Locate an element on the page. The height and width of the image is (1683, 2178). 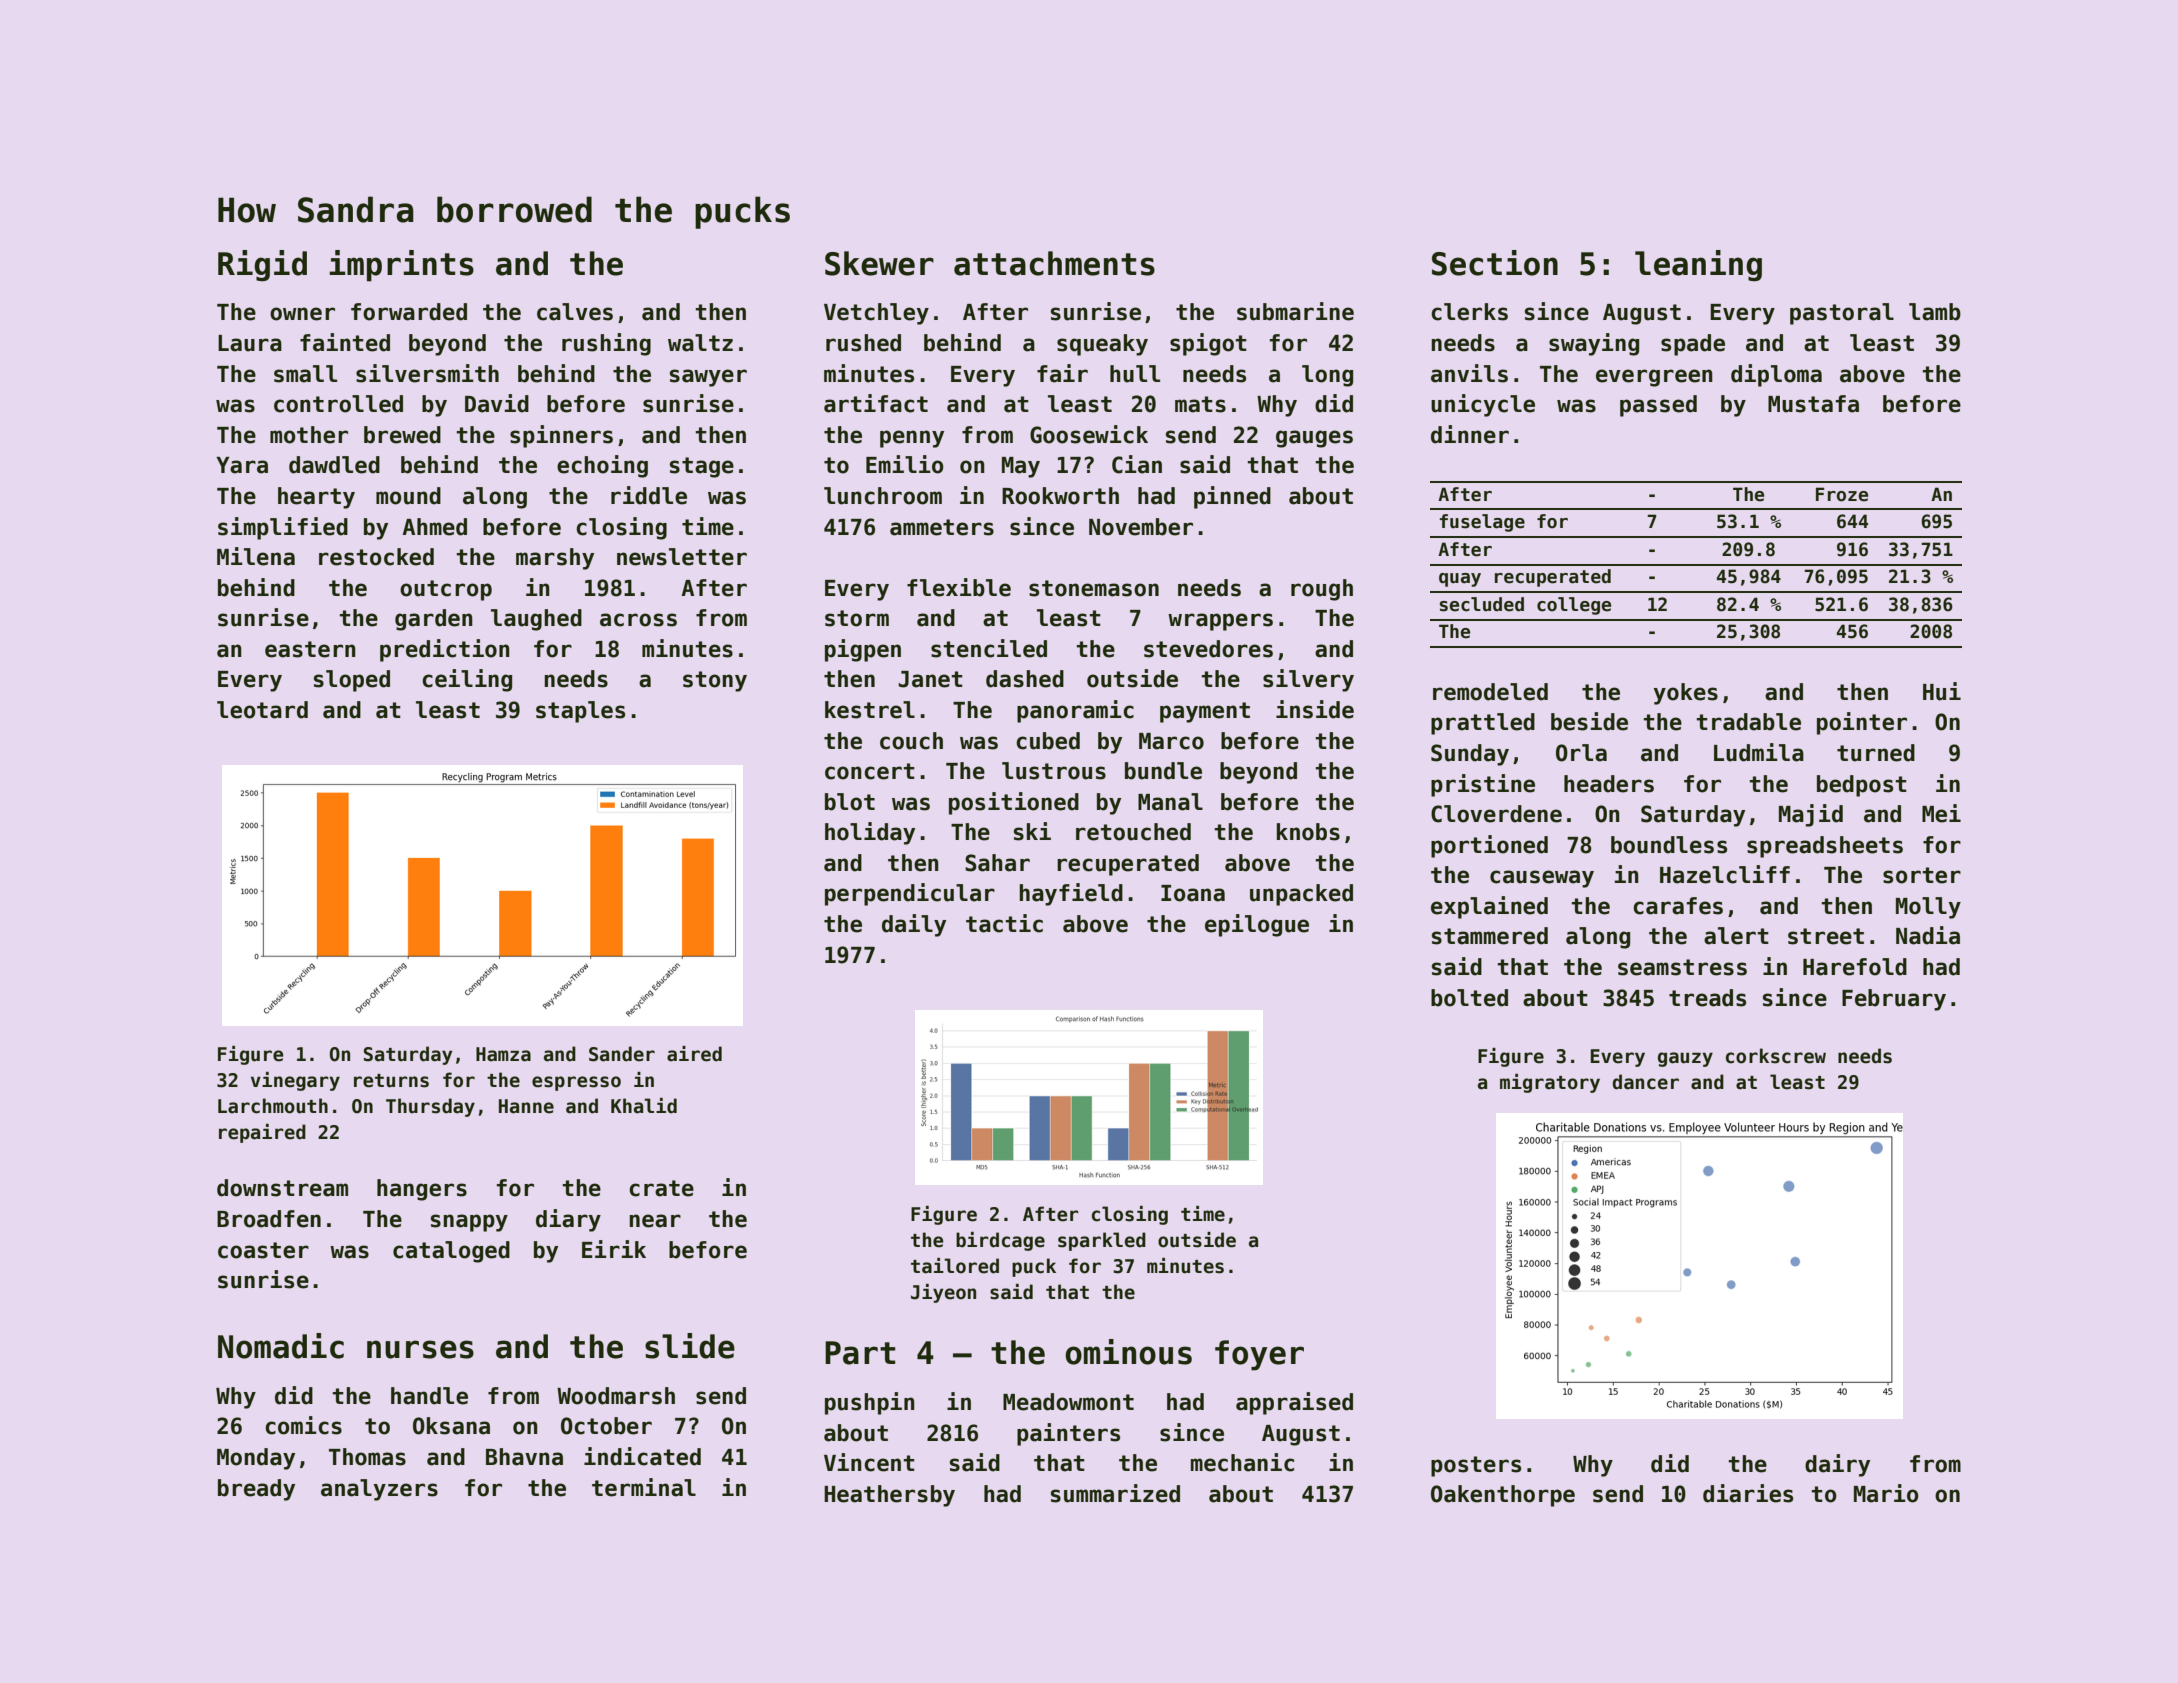
spreadsheets is located at coordinates (1825, 847).
